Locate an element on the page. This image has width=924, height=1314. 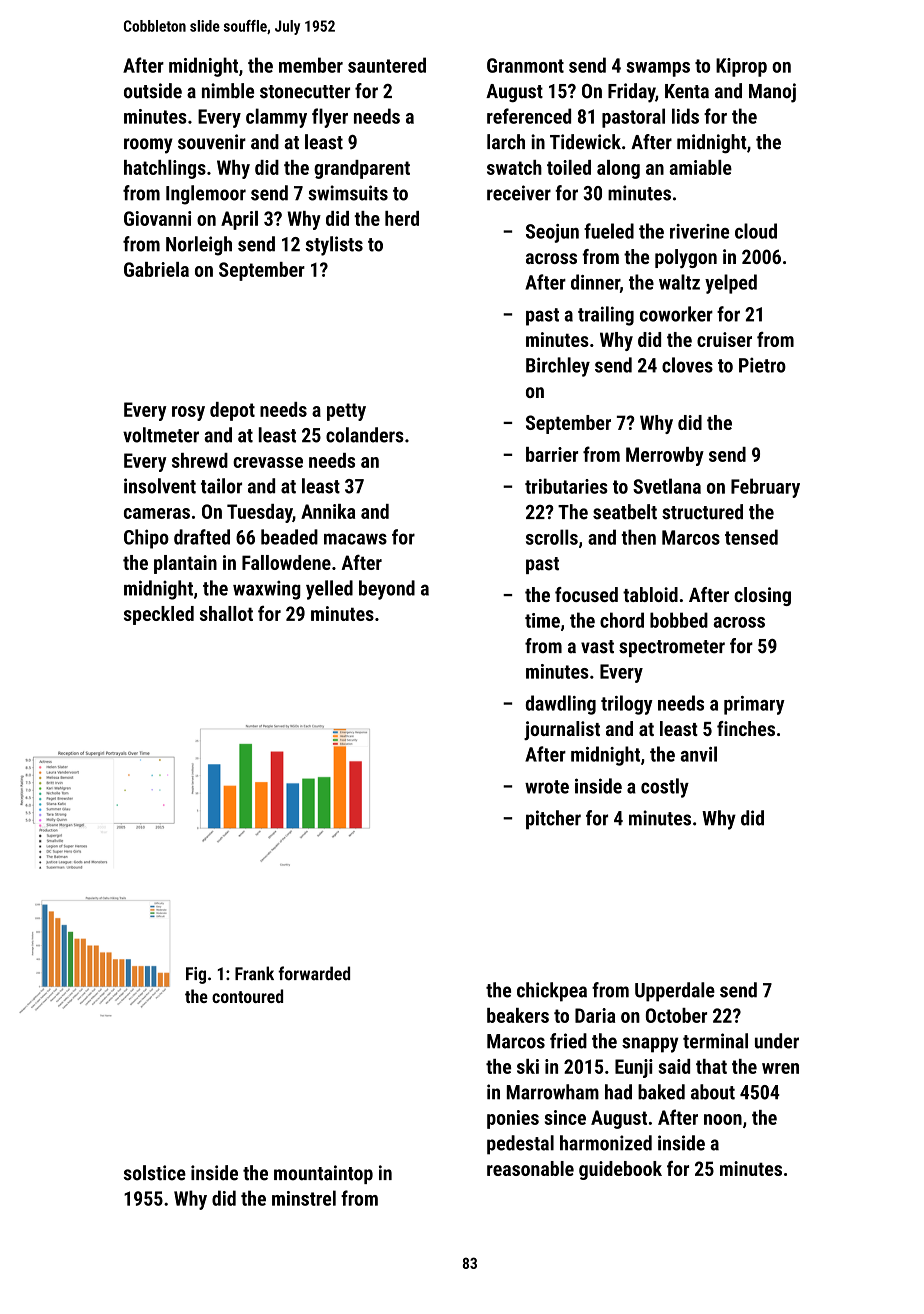
stylists is located at coordinates (334, 246).
